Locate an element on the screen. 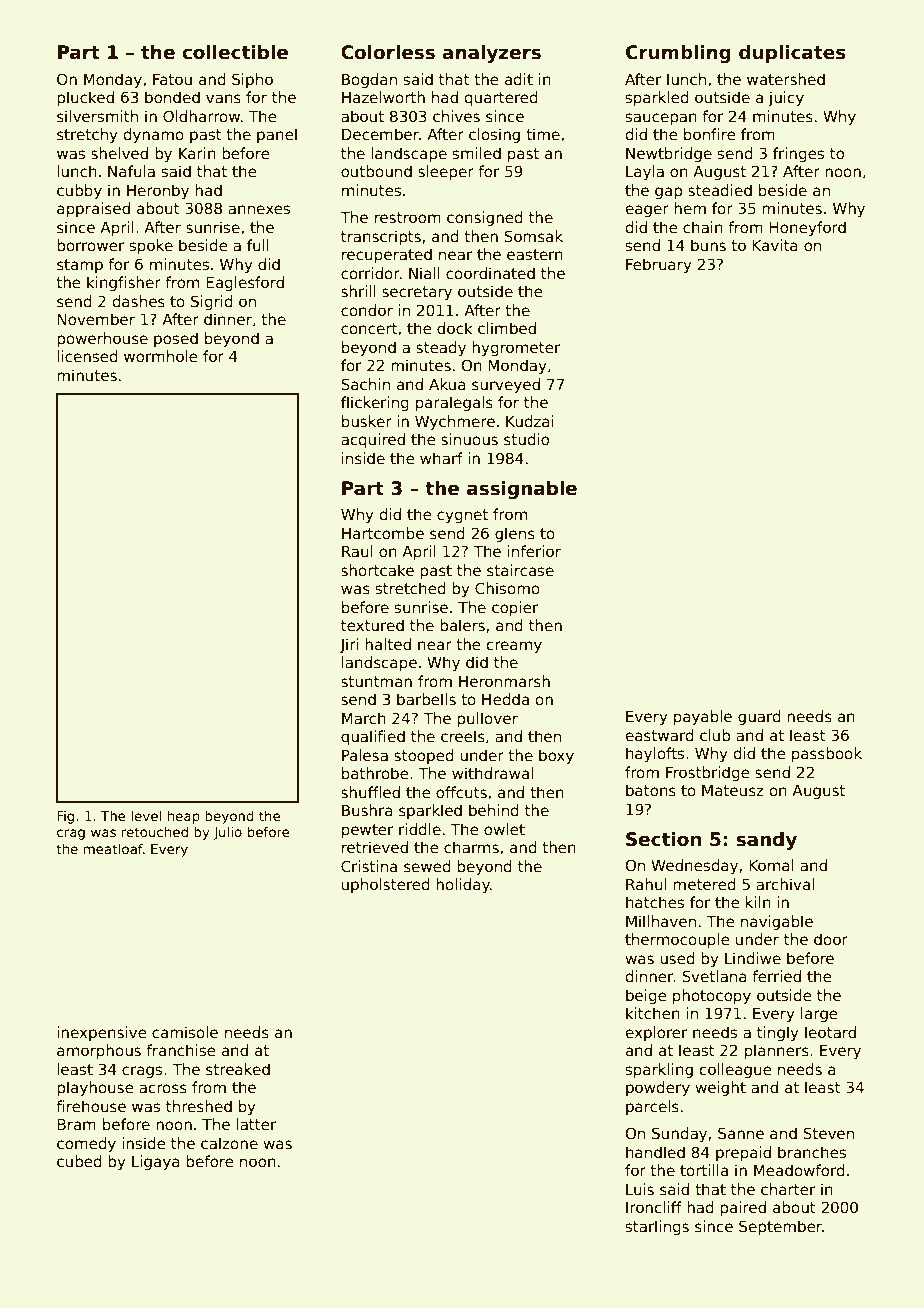  Colorless is located at coordinates (388, 52).
